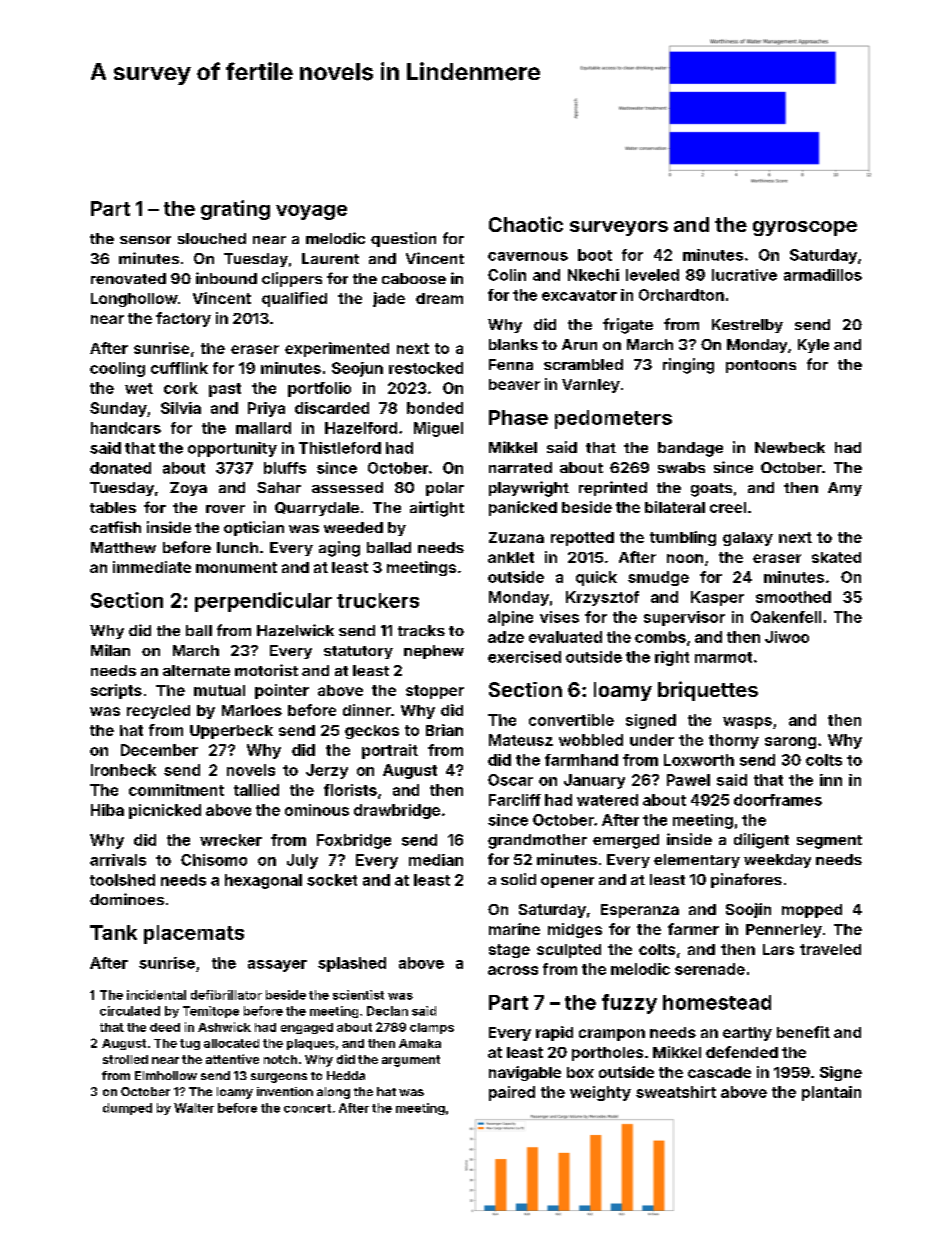 The width and height of the screenshot is (952, 1233). I want to click on restocked, so click(426, 368).
